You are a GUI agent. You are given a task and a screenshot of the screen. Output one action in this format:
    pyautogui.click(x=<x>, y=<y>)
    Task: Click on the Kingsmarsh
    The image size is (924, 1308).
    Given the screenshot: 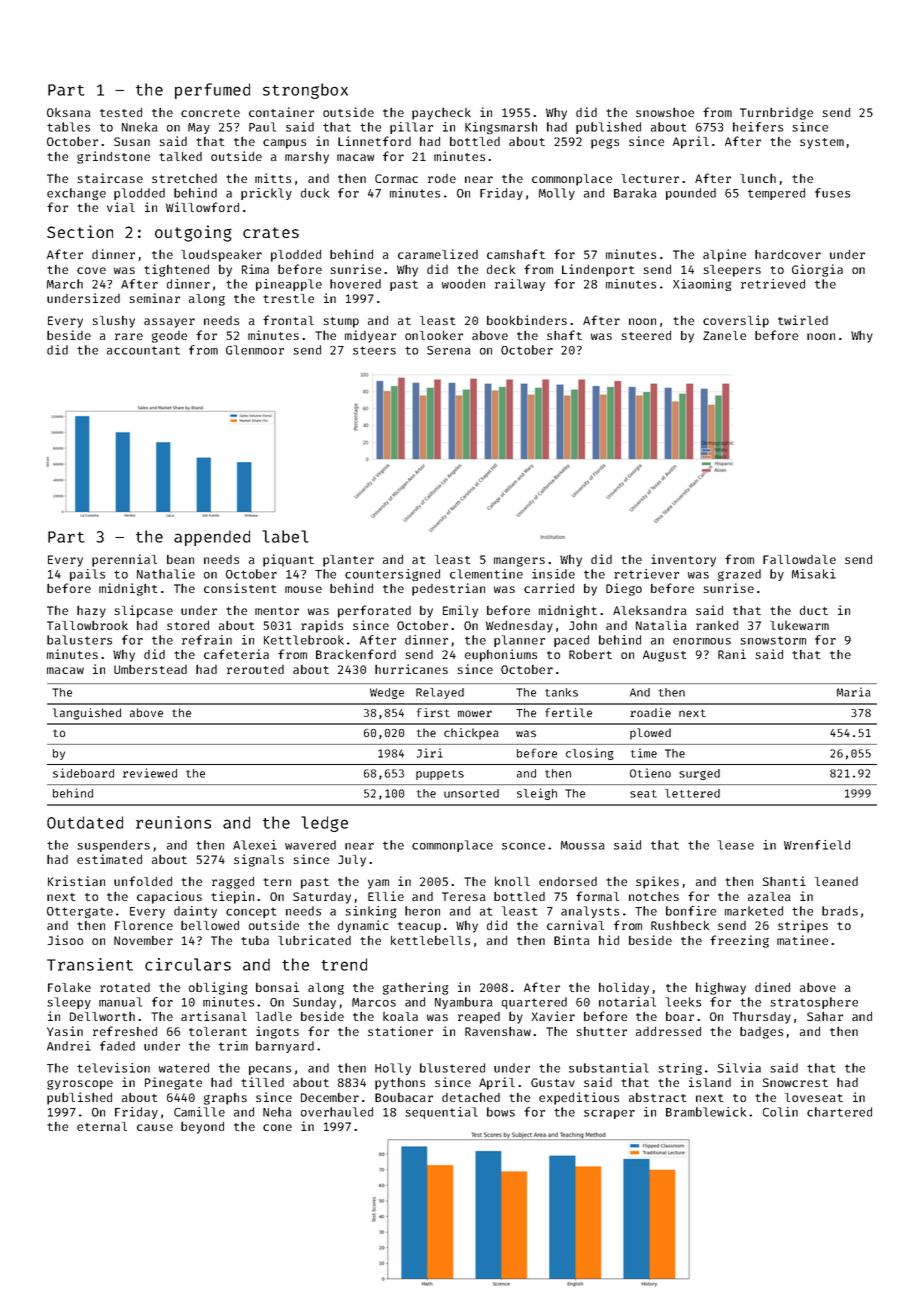 What is the action you would take?
    pyautogui.click(x=501, y=128)
